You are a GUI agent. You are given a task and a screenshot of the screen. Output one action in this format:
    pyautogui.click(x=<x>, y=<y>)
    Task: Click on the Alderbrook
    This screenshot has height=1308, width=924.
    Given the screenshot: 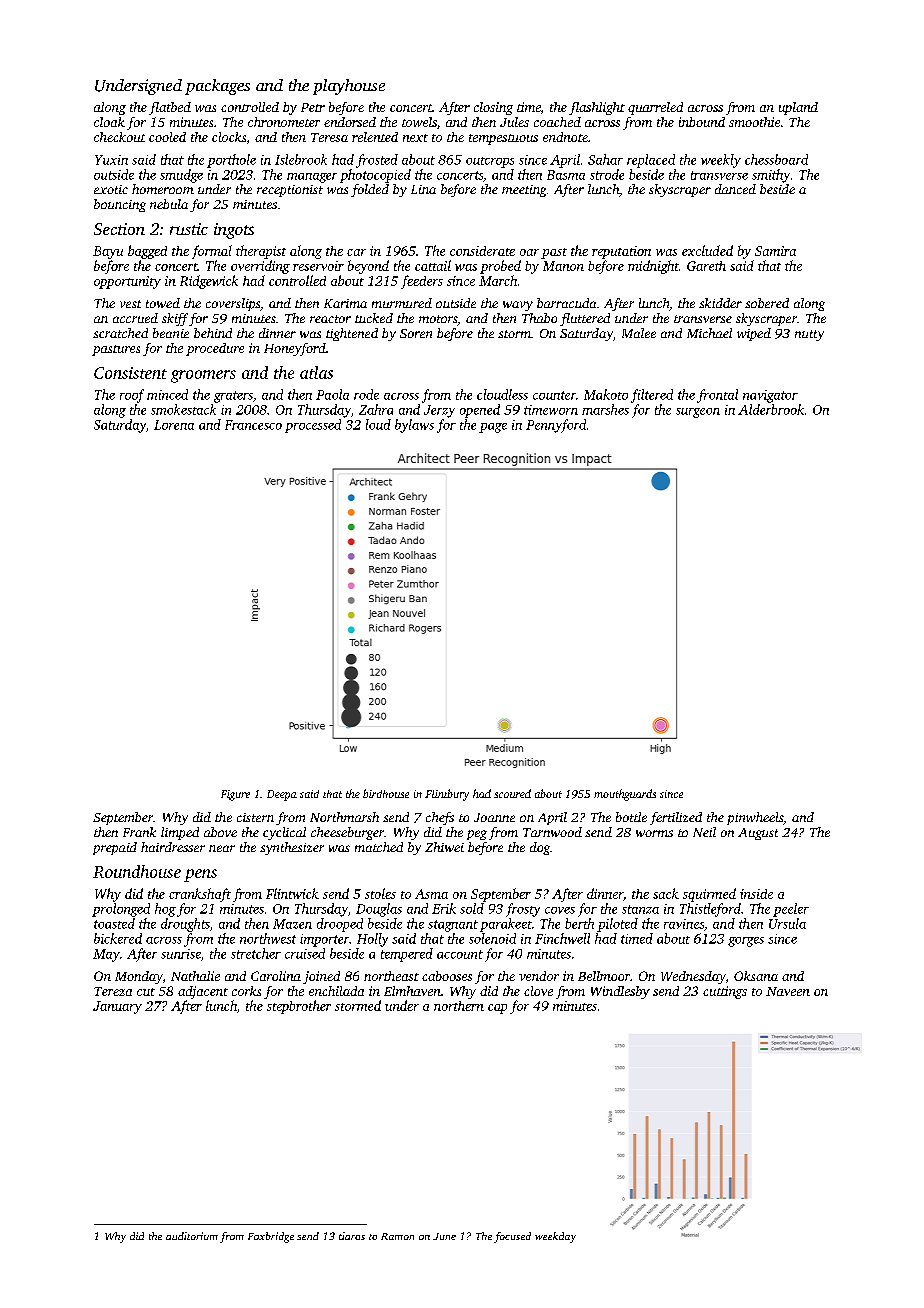 What is the action you would take?
    pyautogui.click(x=771, y=409)
